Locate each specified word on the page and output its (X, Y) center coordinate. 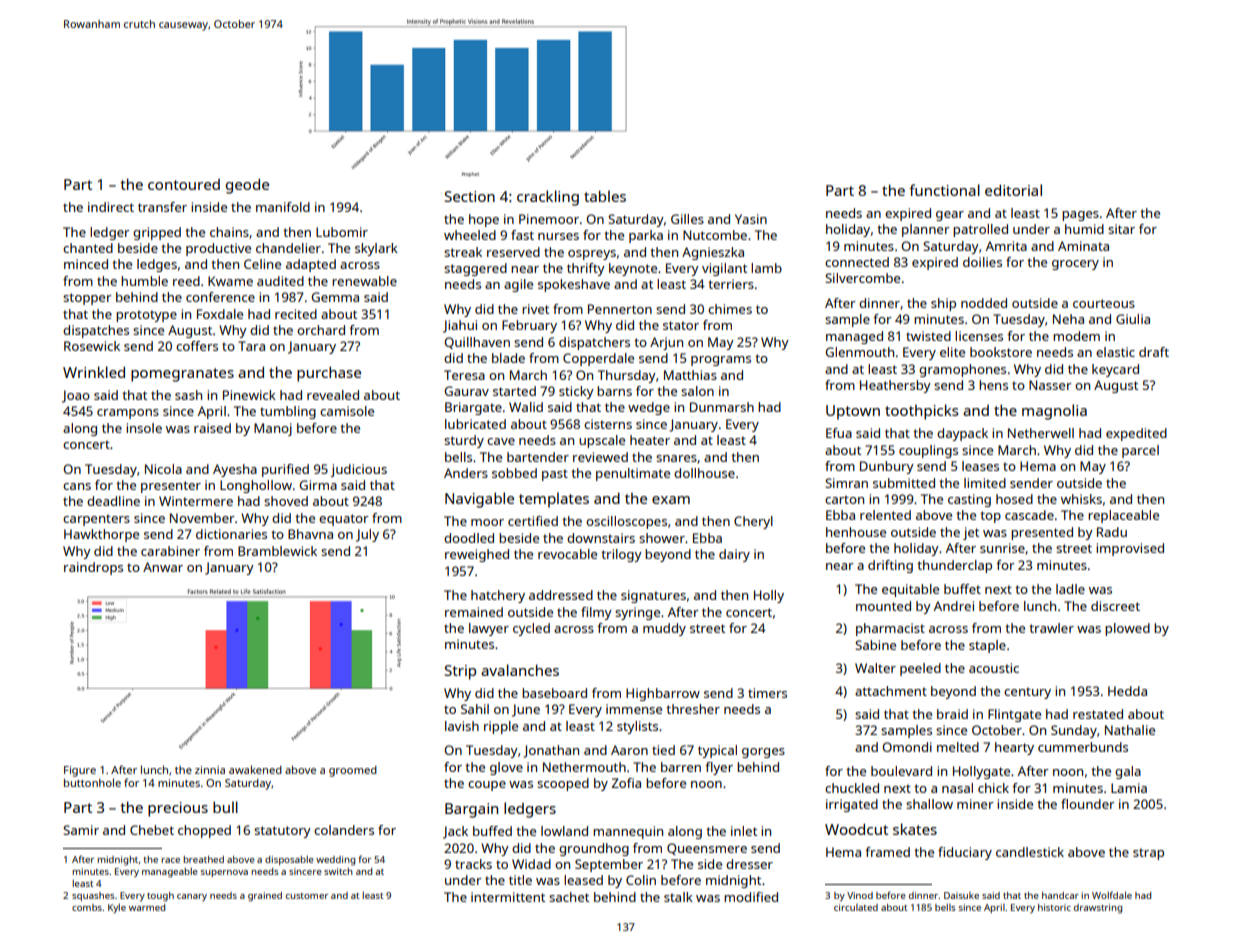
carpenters (96, 520)
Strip (460, 672)
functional (944, 190)
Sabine (875, 645)
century (1027, 693)
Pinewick (249, 395)
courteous (1104, 303)
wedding (335, 861)
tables (605, 196)
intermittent (508, 897)
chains (229, 232)
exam (671, 500)
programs (721, 361)
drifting (890, 566)
